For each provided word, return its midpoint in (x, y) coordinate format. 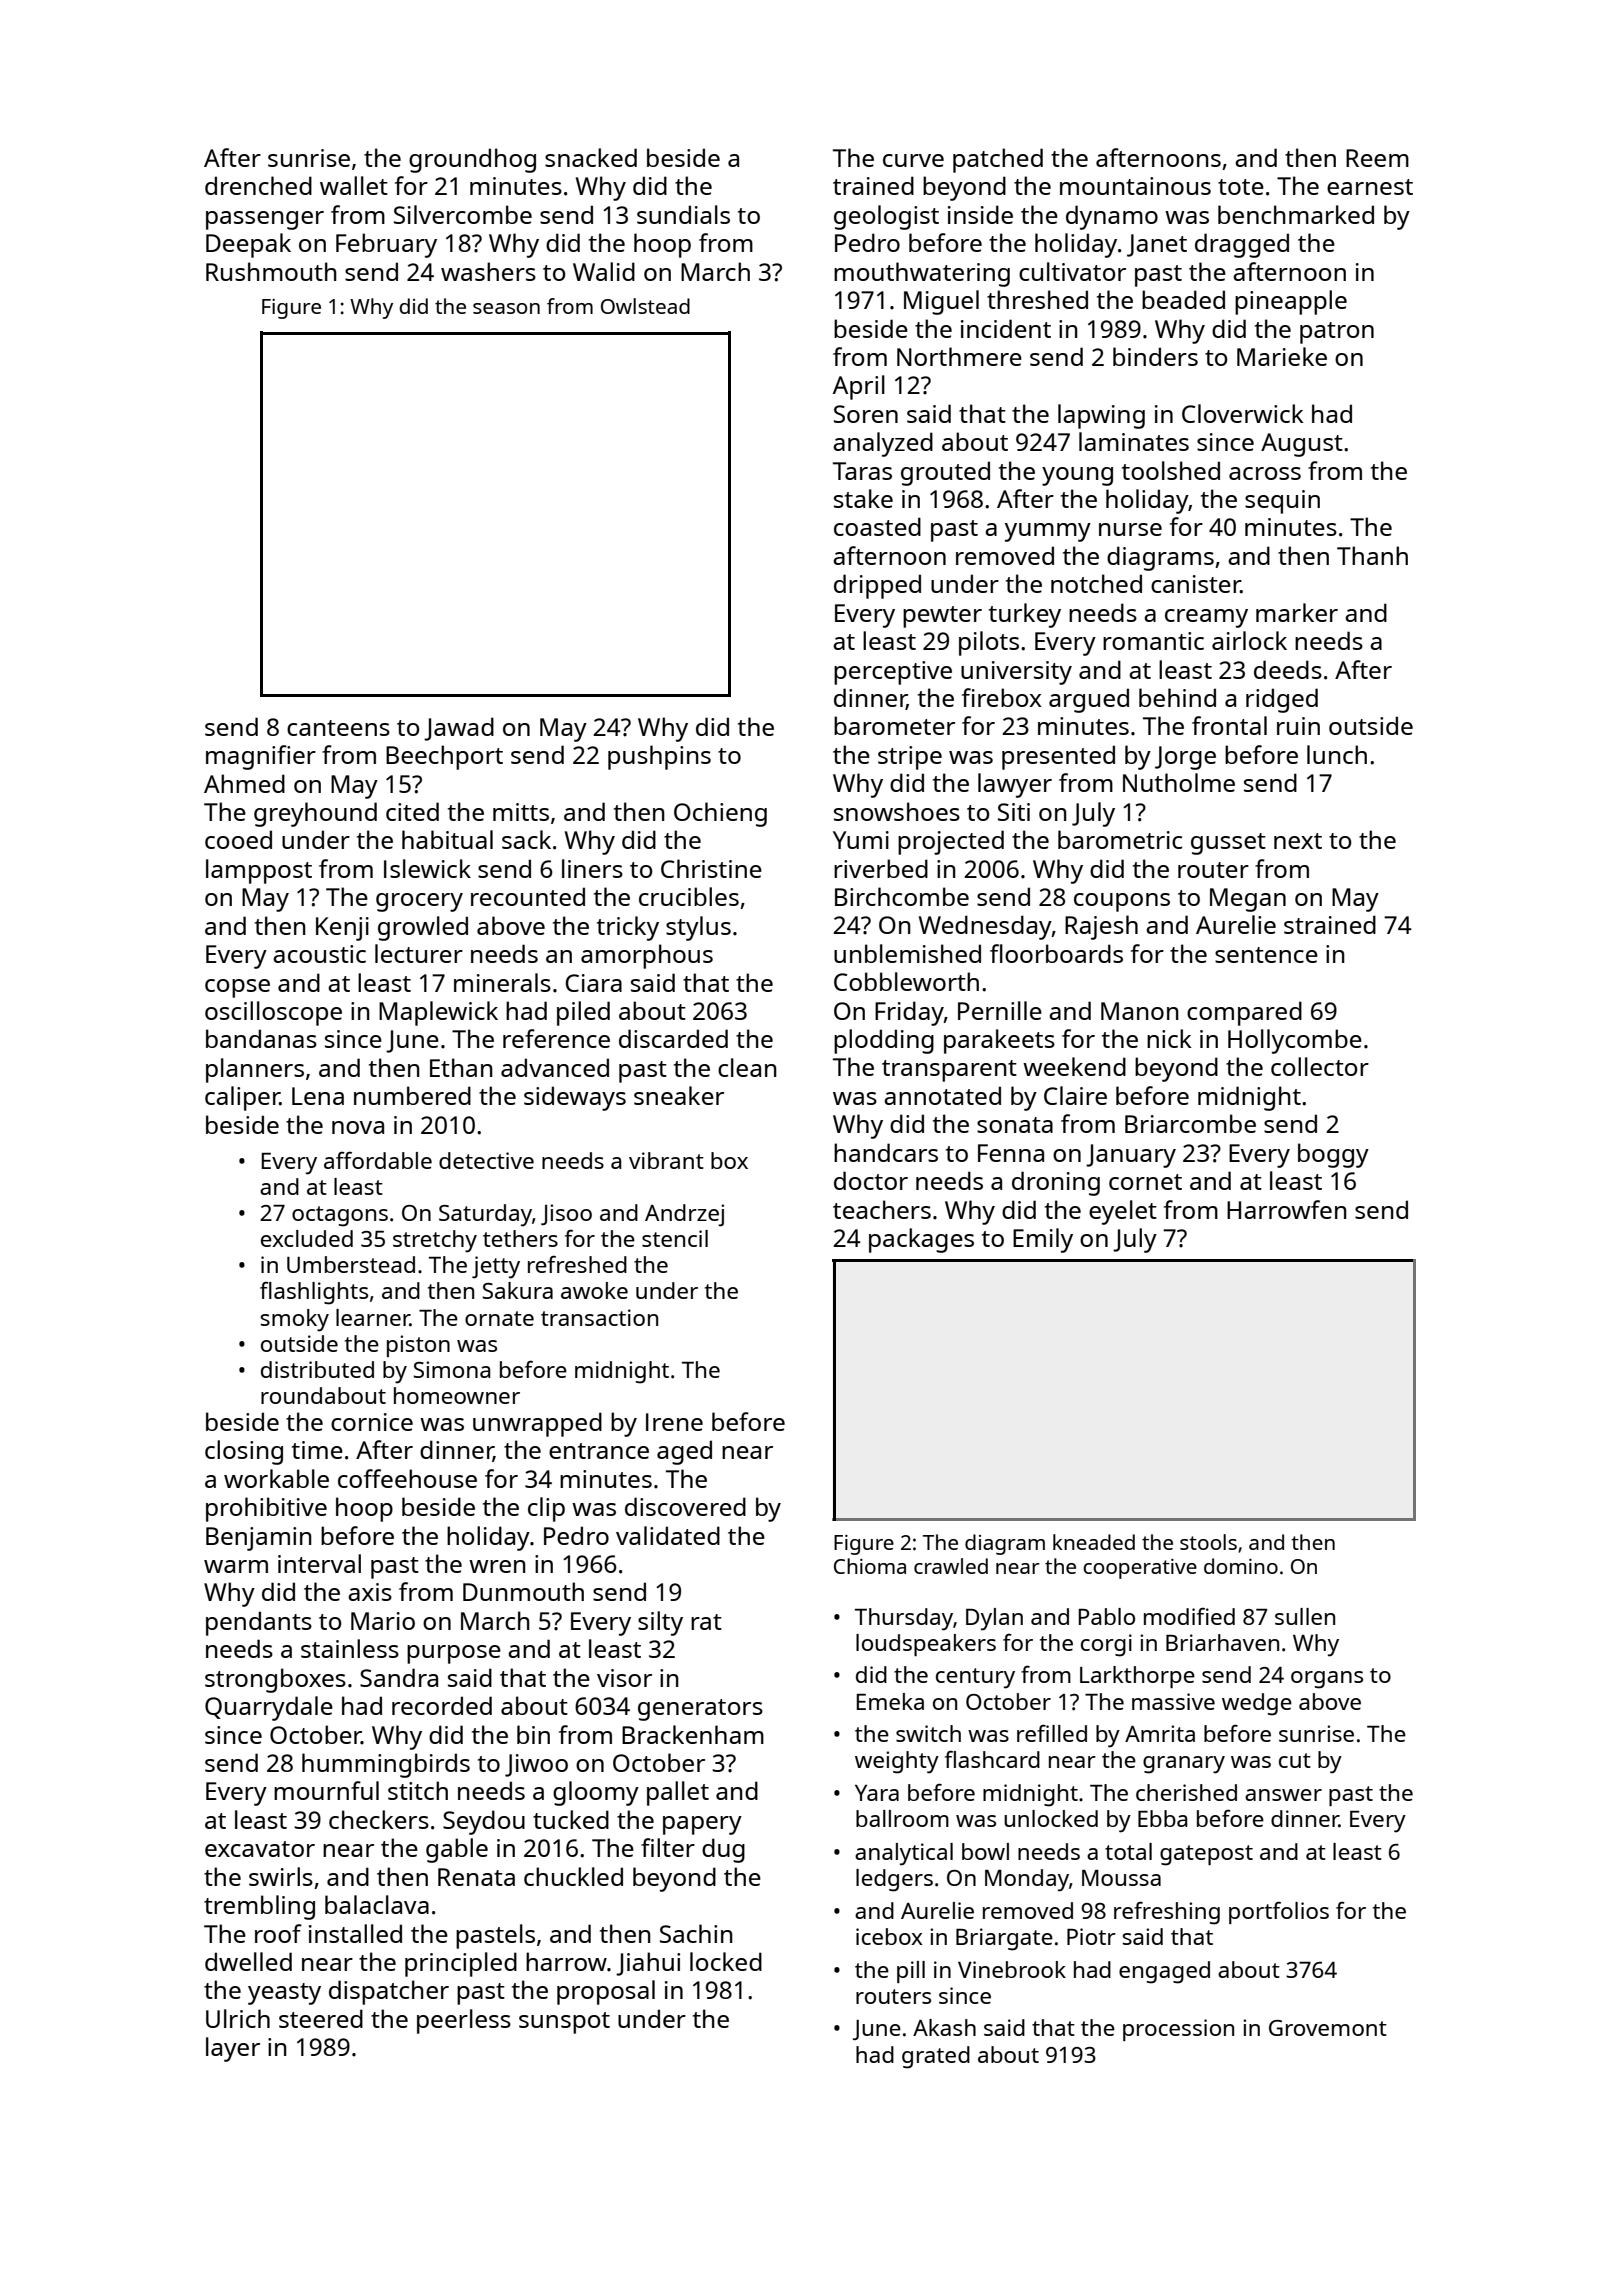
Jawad (459, 729)
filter (668, 1847)
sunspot (564, 2023)
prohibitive (266, 1509)
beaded (1183, 299)
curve (913, 160)
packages (921, 1240)
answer (1283, 1795)
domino (1241, 1566)
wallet (354, 185)
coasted (877, 526)
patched (998, 160)
